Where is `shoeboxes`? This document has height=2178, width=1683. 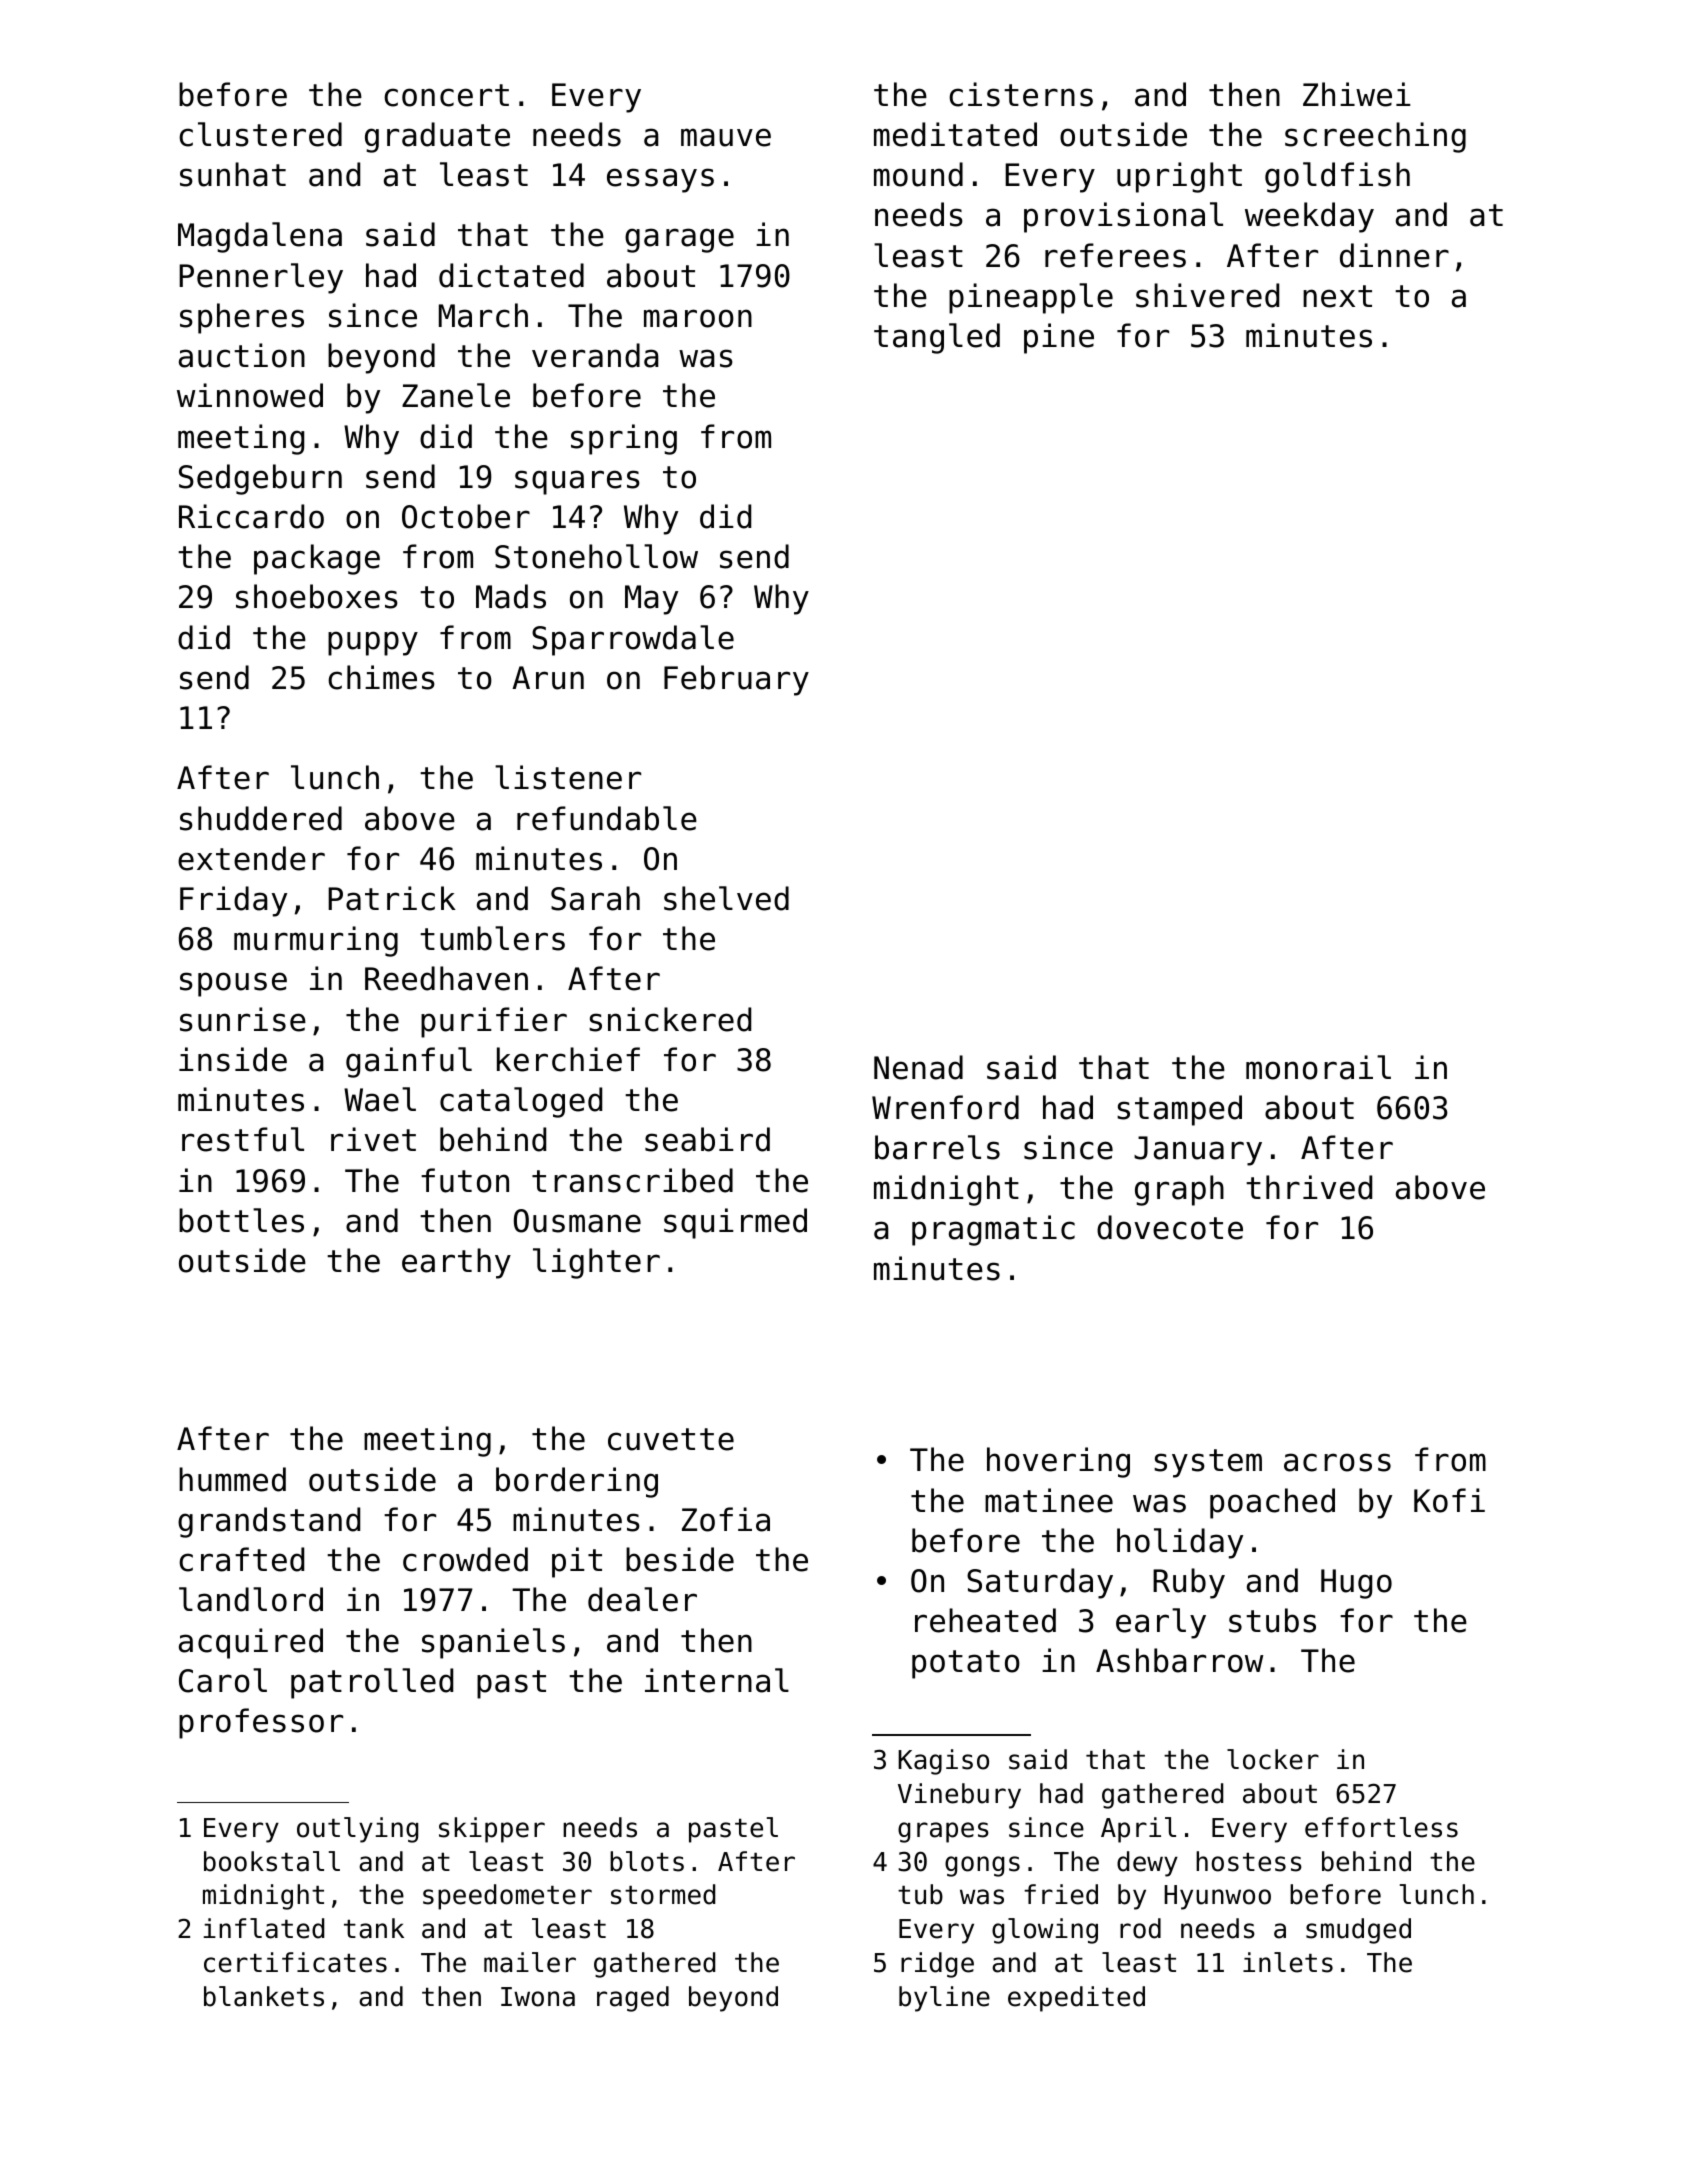 shoeboxes is located at coordinates (317, 596).
